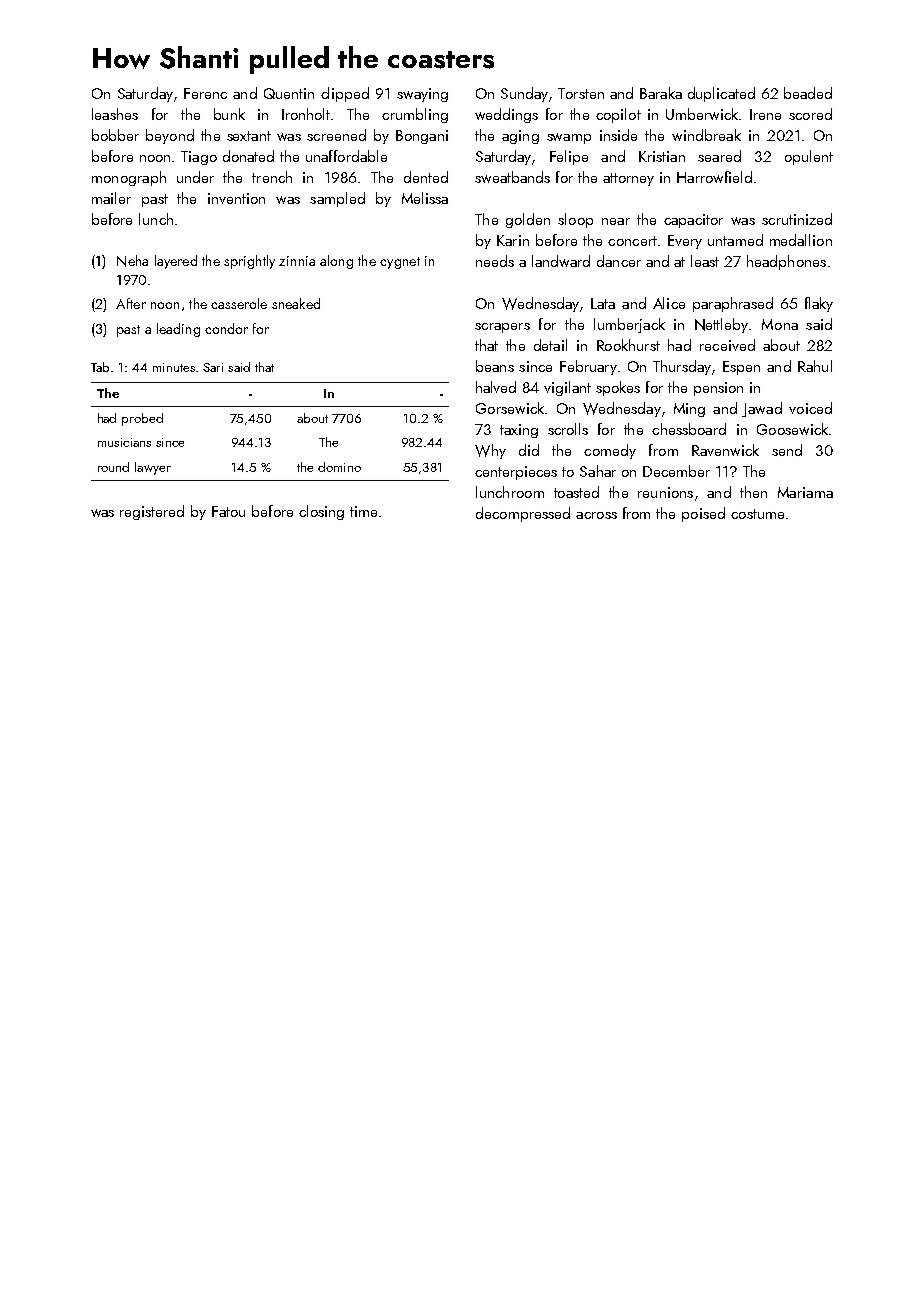  What do you see at coordinates (496, 387) in the page?
I see `halved` at bounding box center [496, 387].
